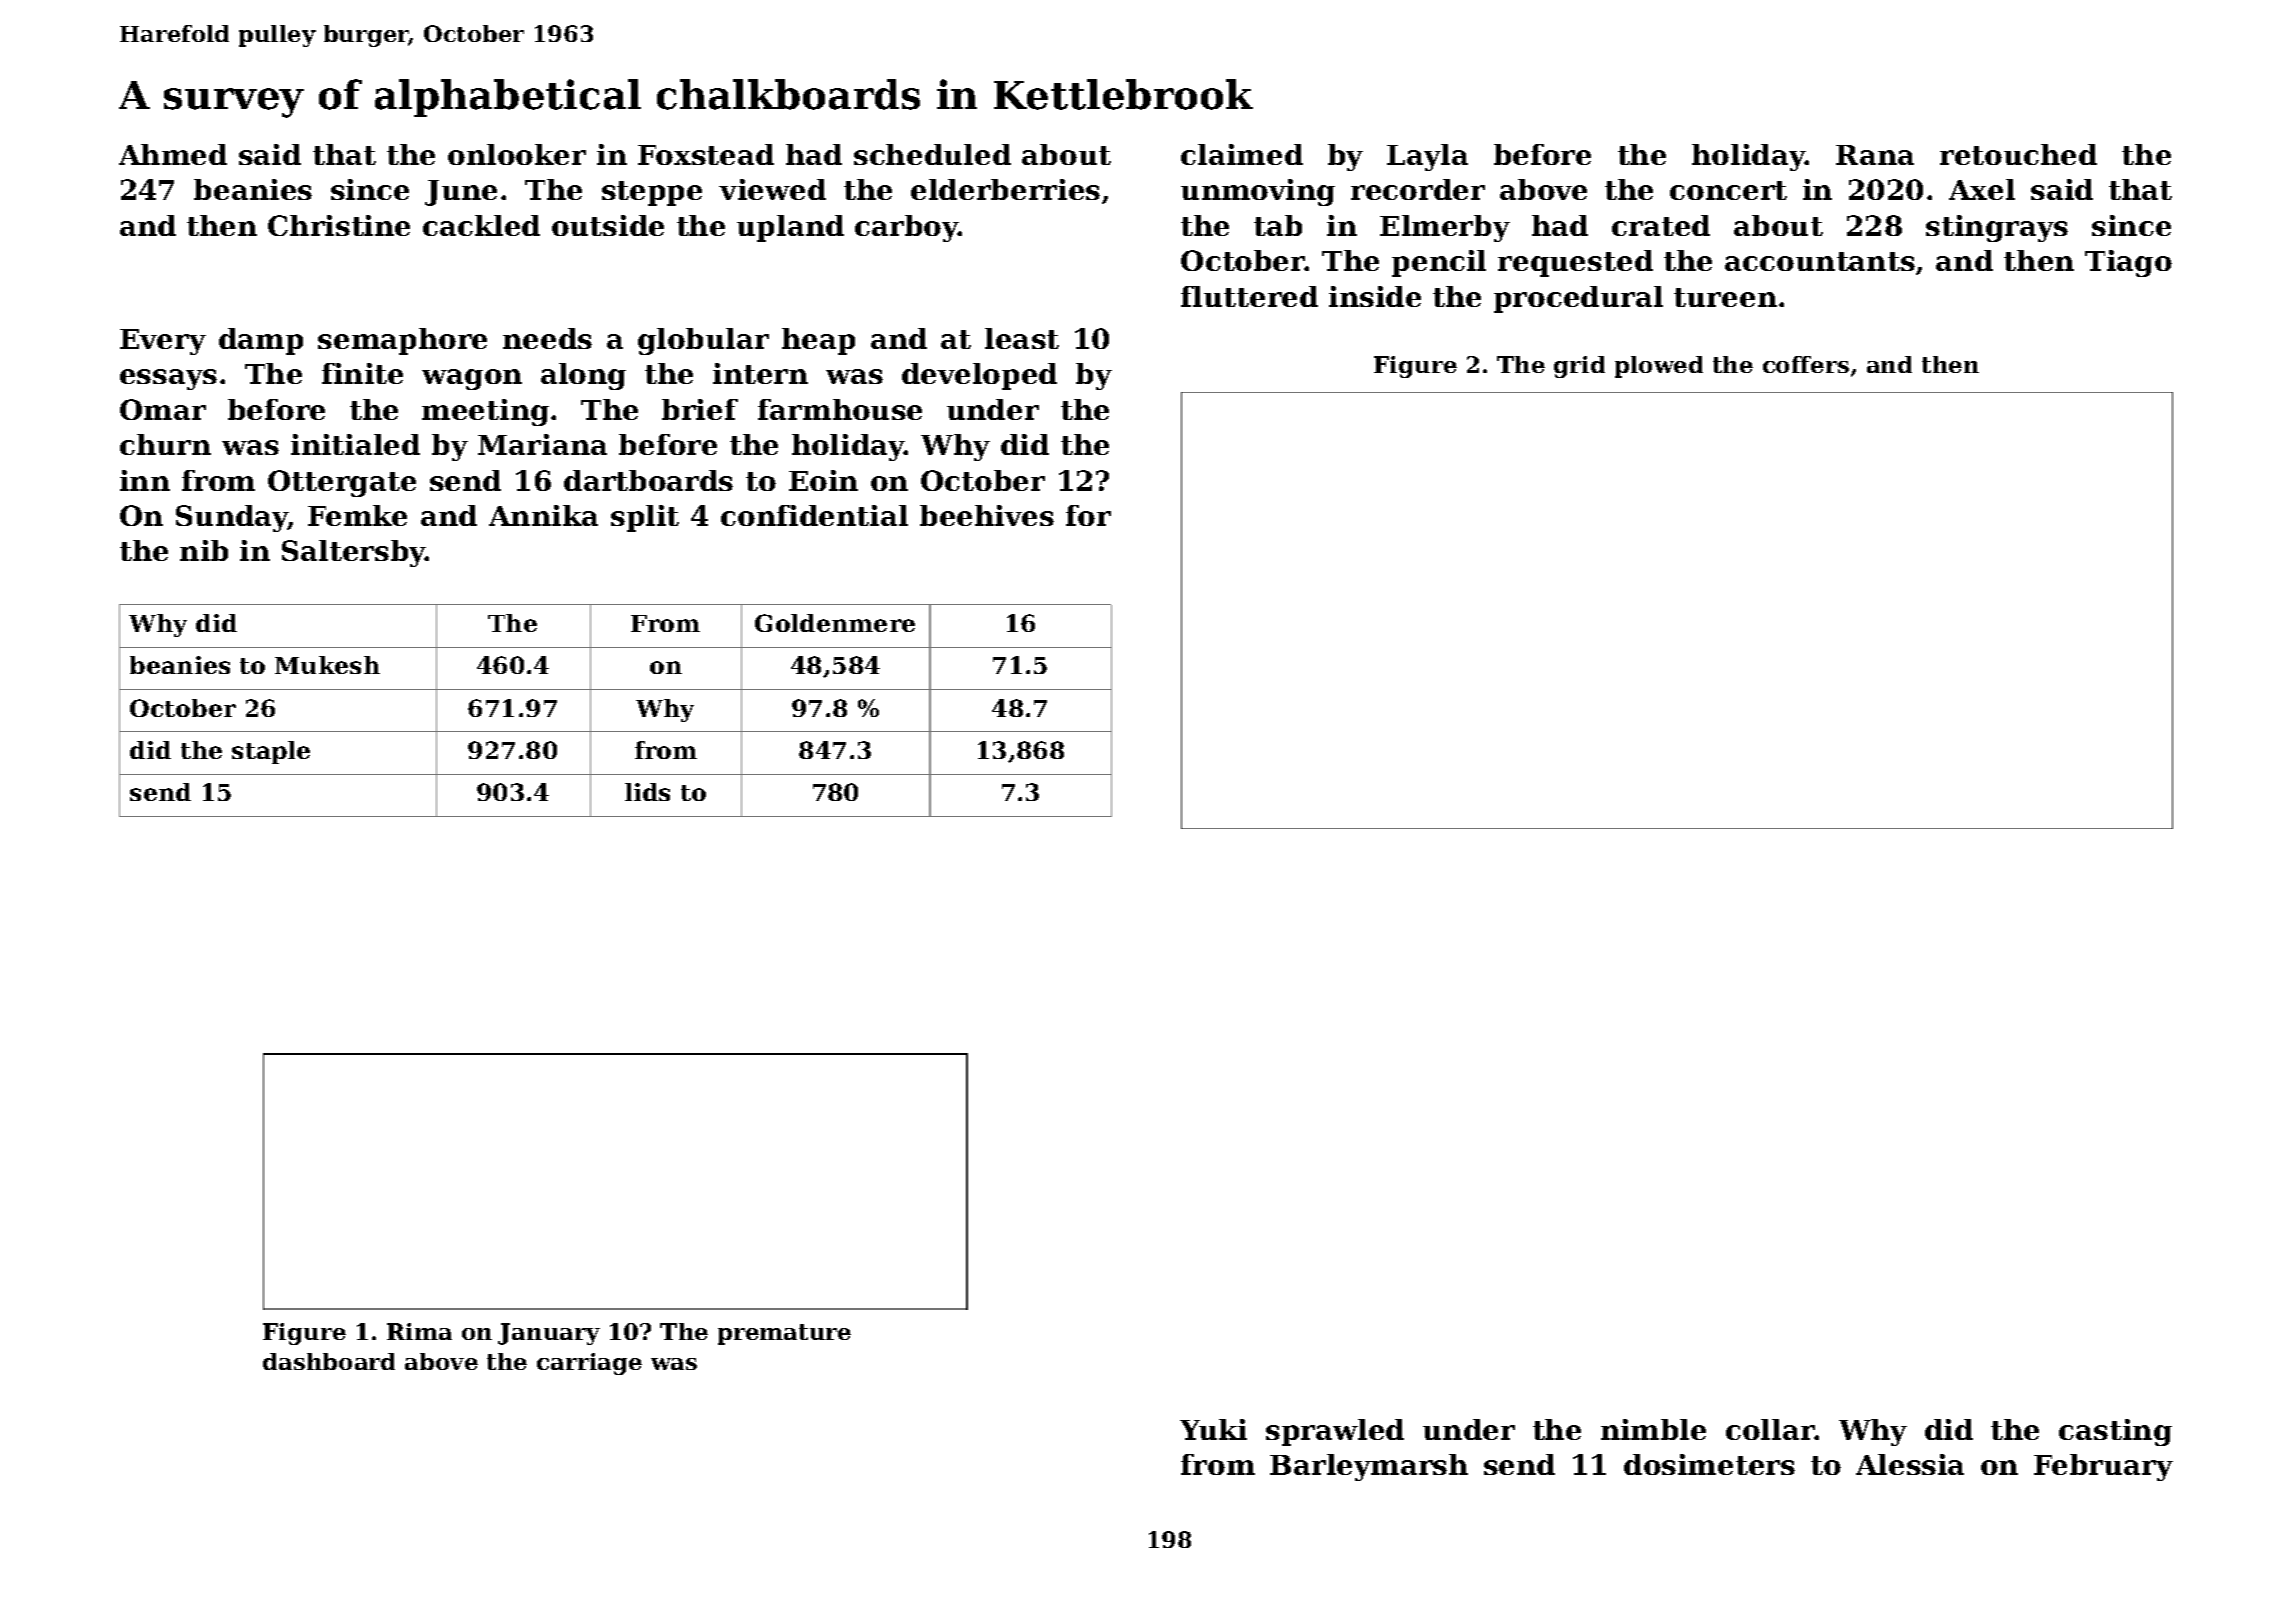 The image size is (2292, 1620). What do you see at coordinates (547, 338) in the image?
I see `needs` at bounding box center [547, 338].
